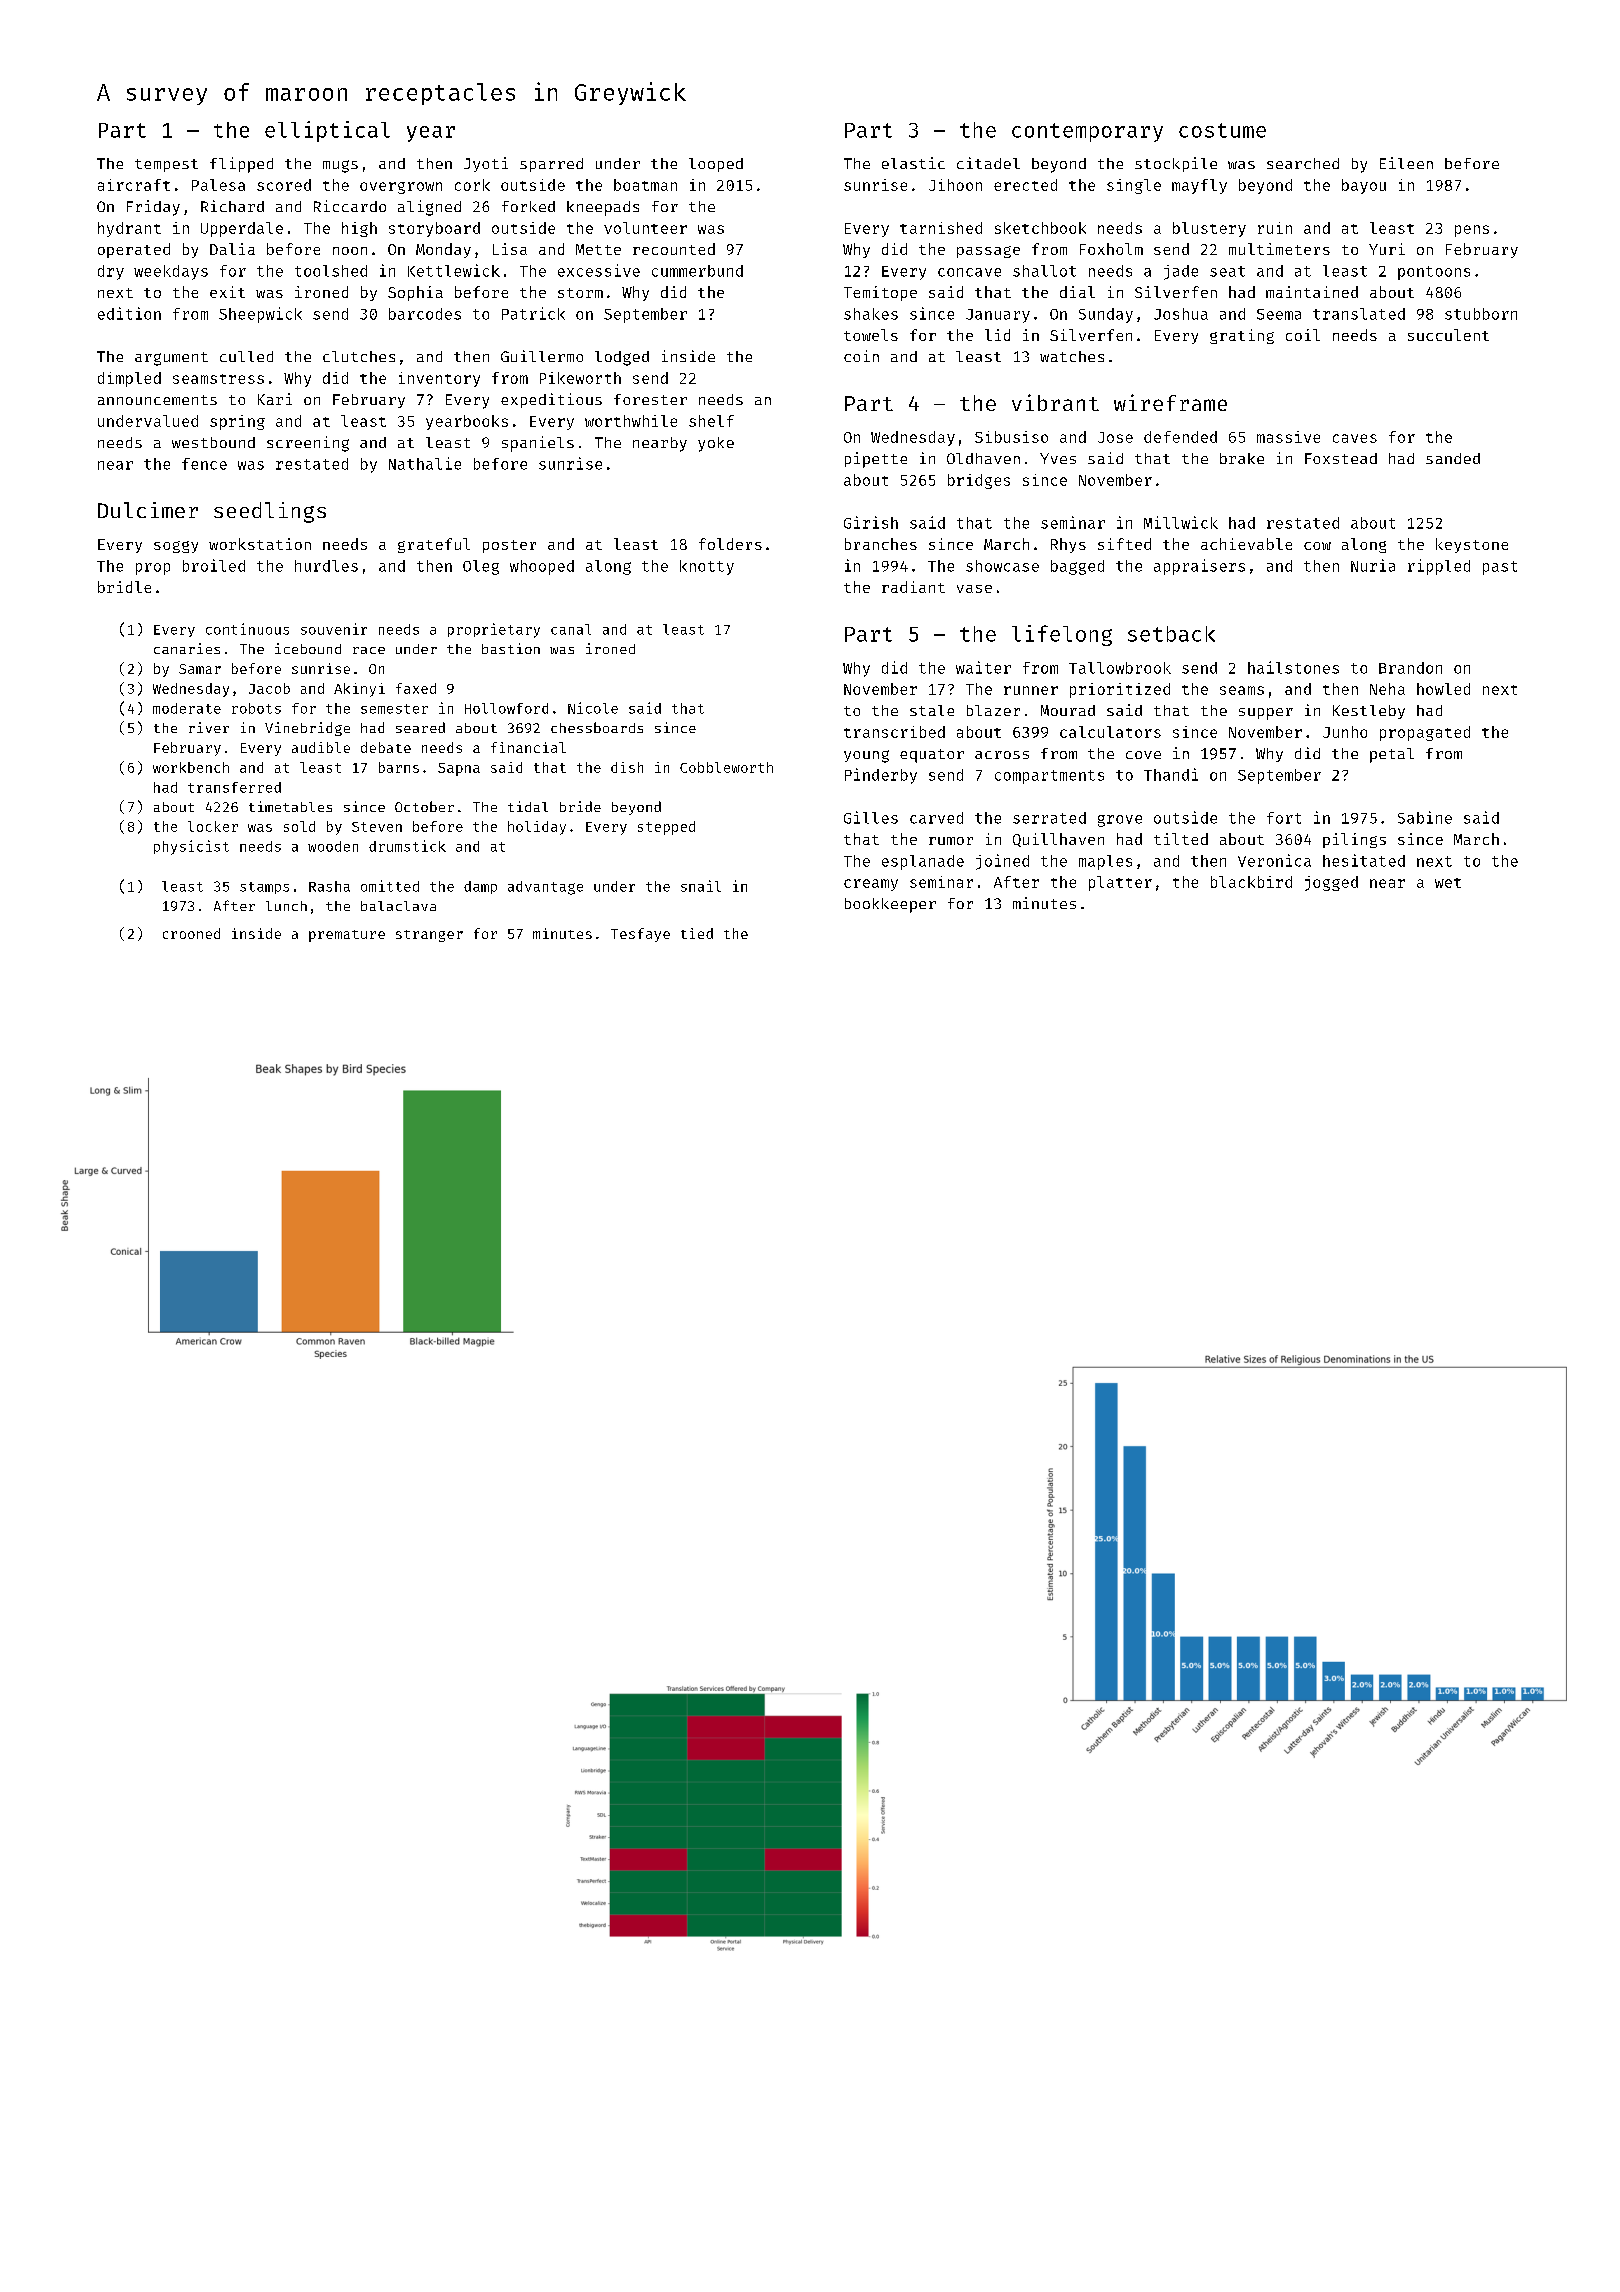 The width and height of the page is (1620, 2292). I want to click on spring, so click(237, 422).
